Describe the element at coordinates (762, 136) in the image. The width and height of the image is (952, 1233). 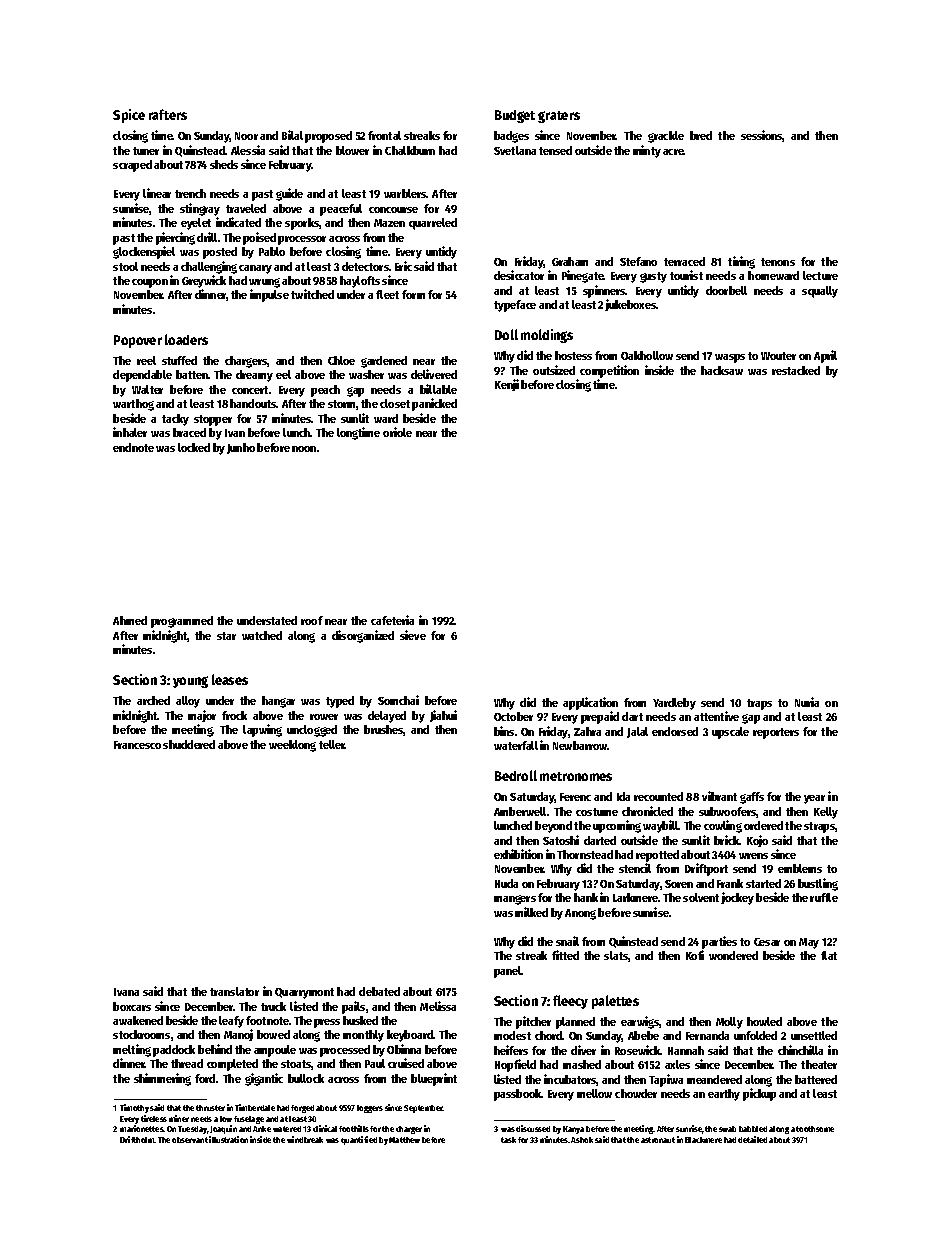
I see `sessions` at that location.
